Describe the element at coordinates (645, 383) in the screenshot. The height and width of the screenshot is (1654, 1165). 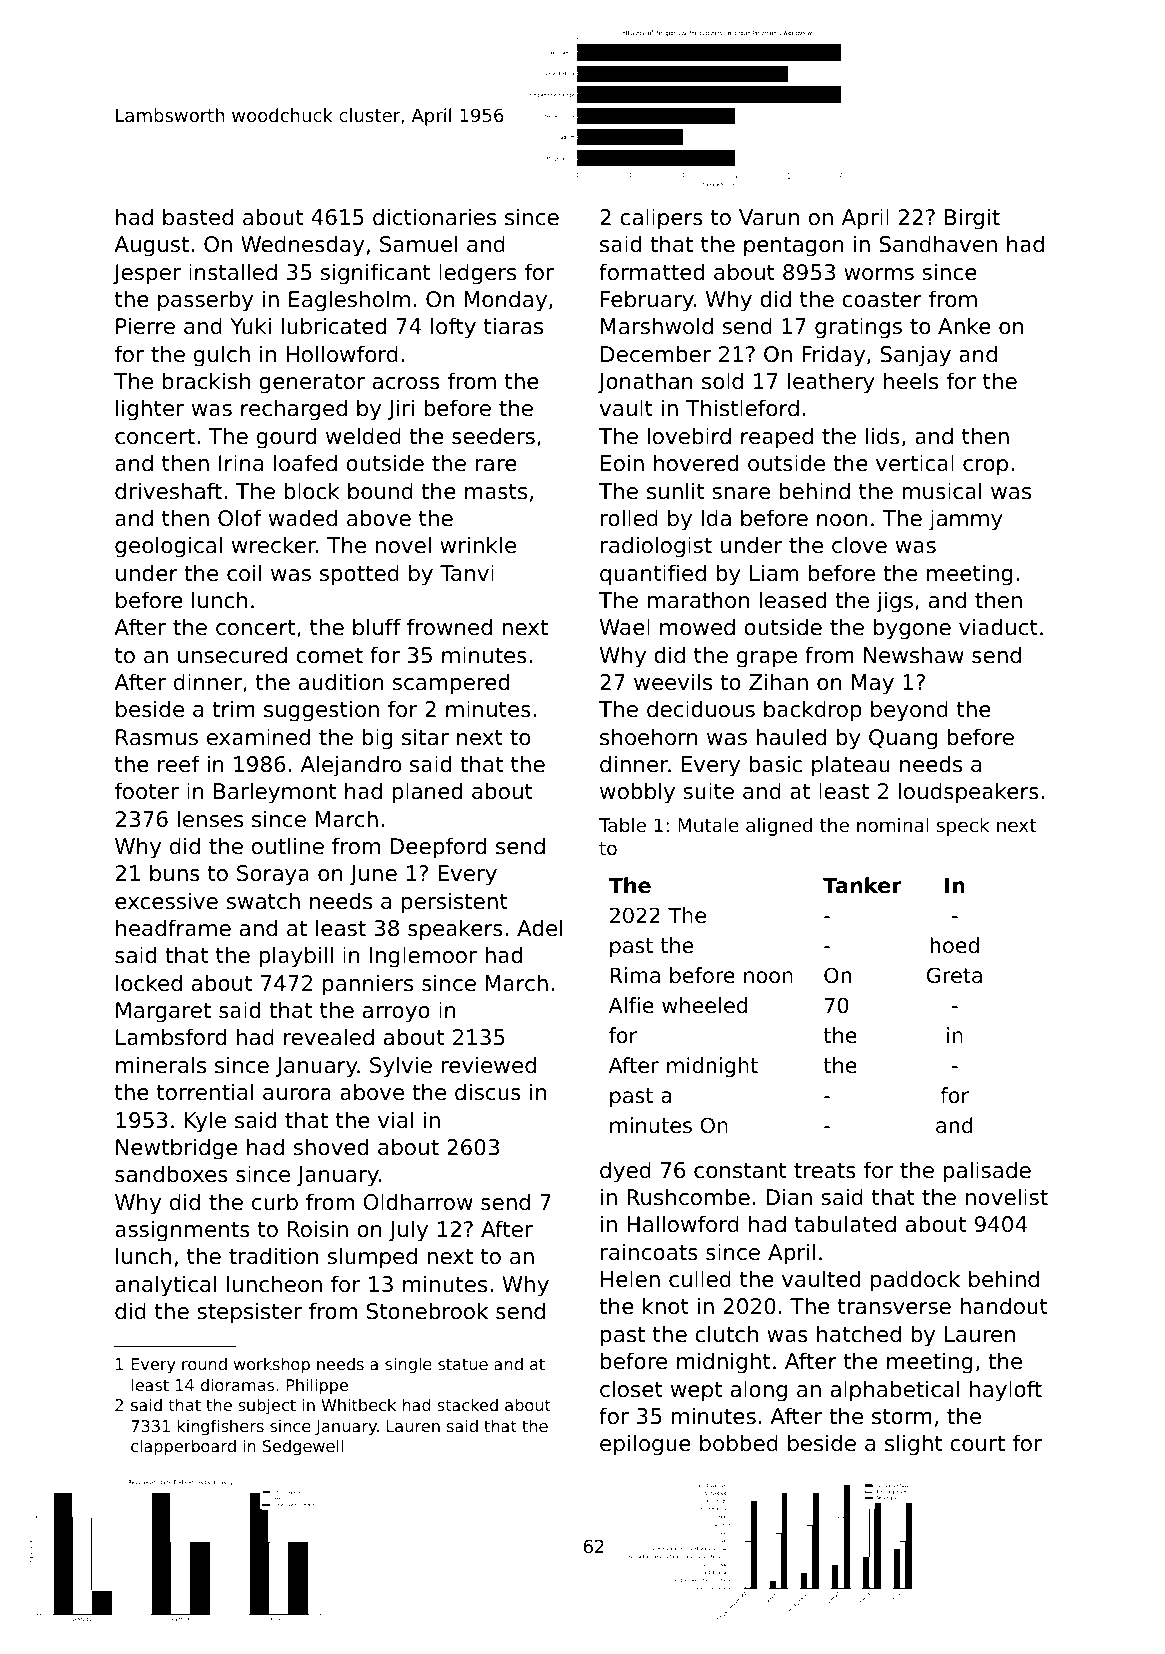
I see `Jonathan` at that location.
